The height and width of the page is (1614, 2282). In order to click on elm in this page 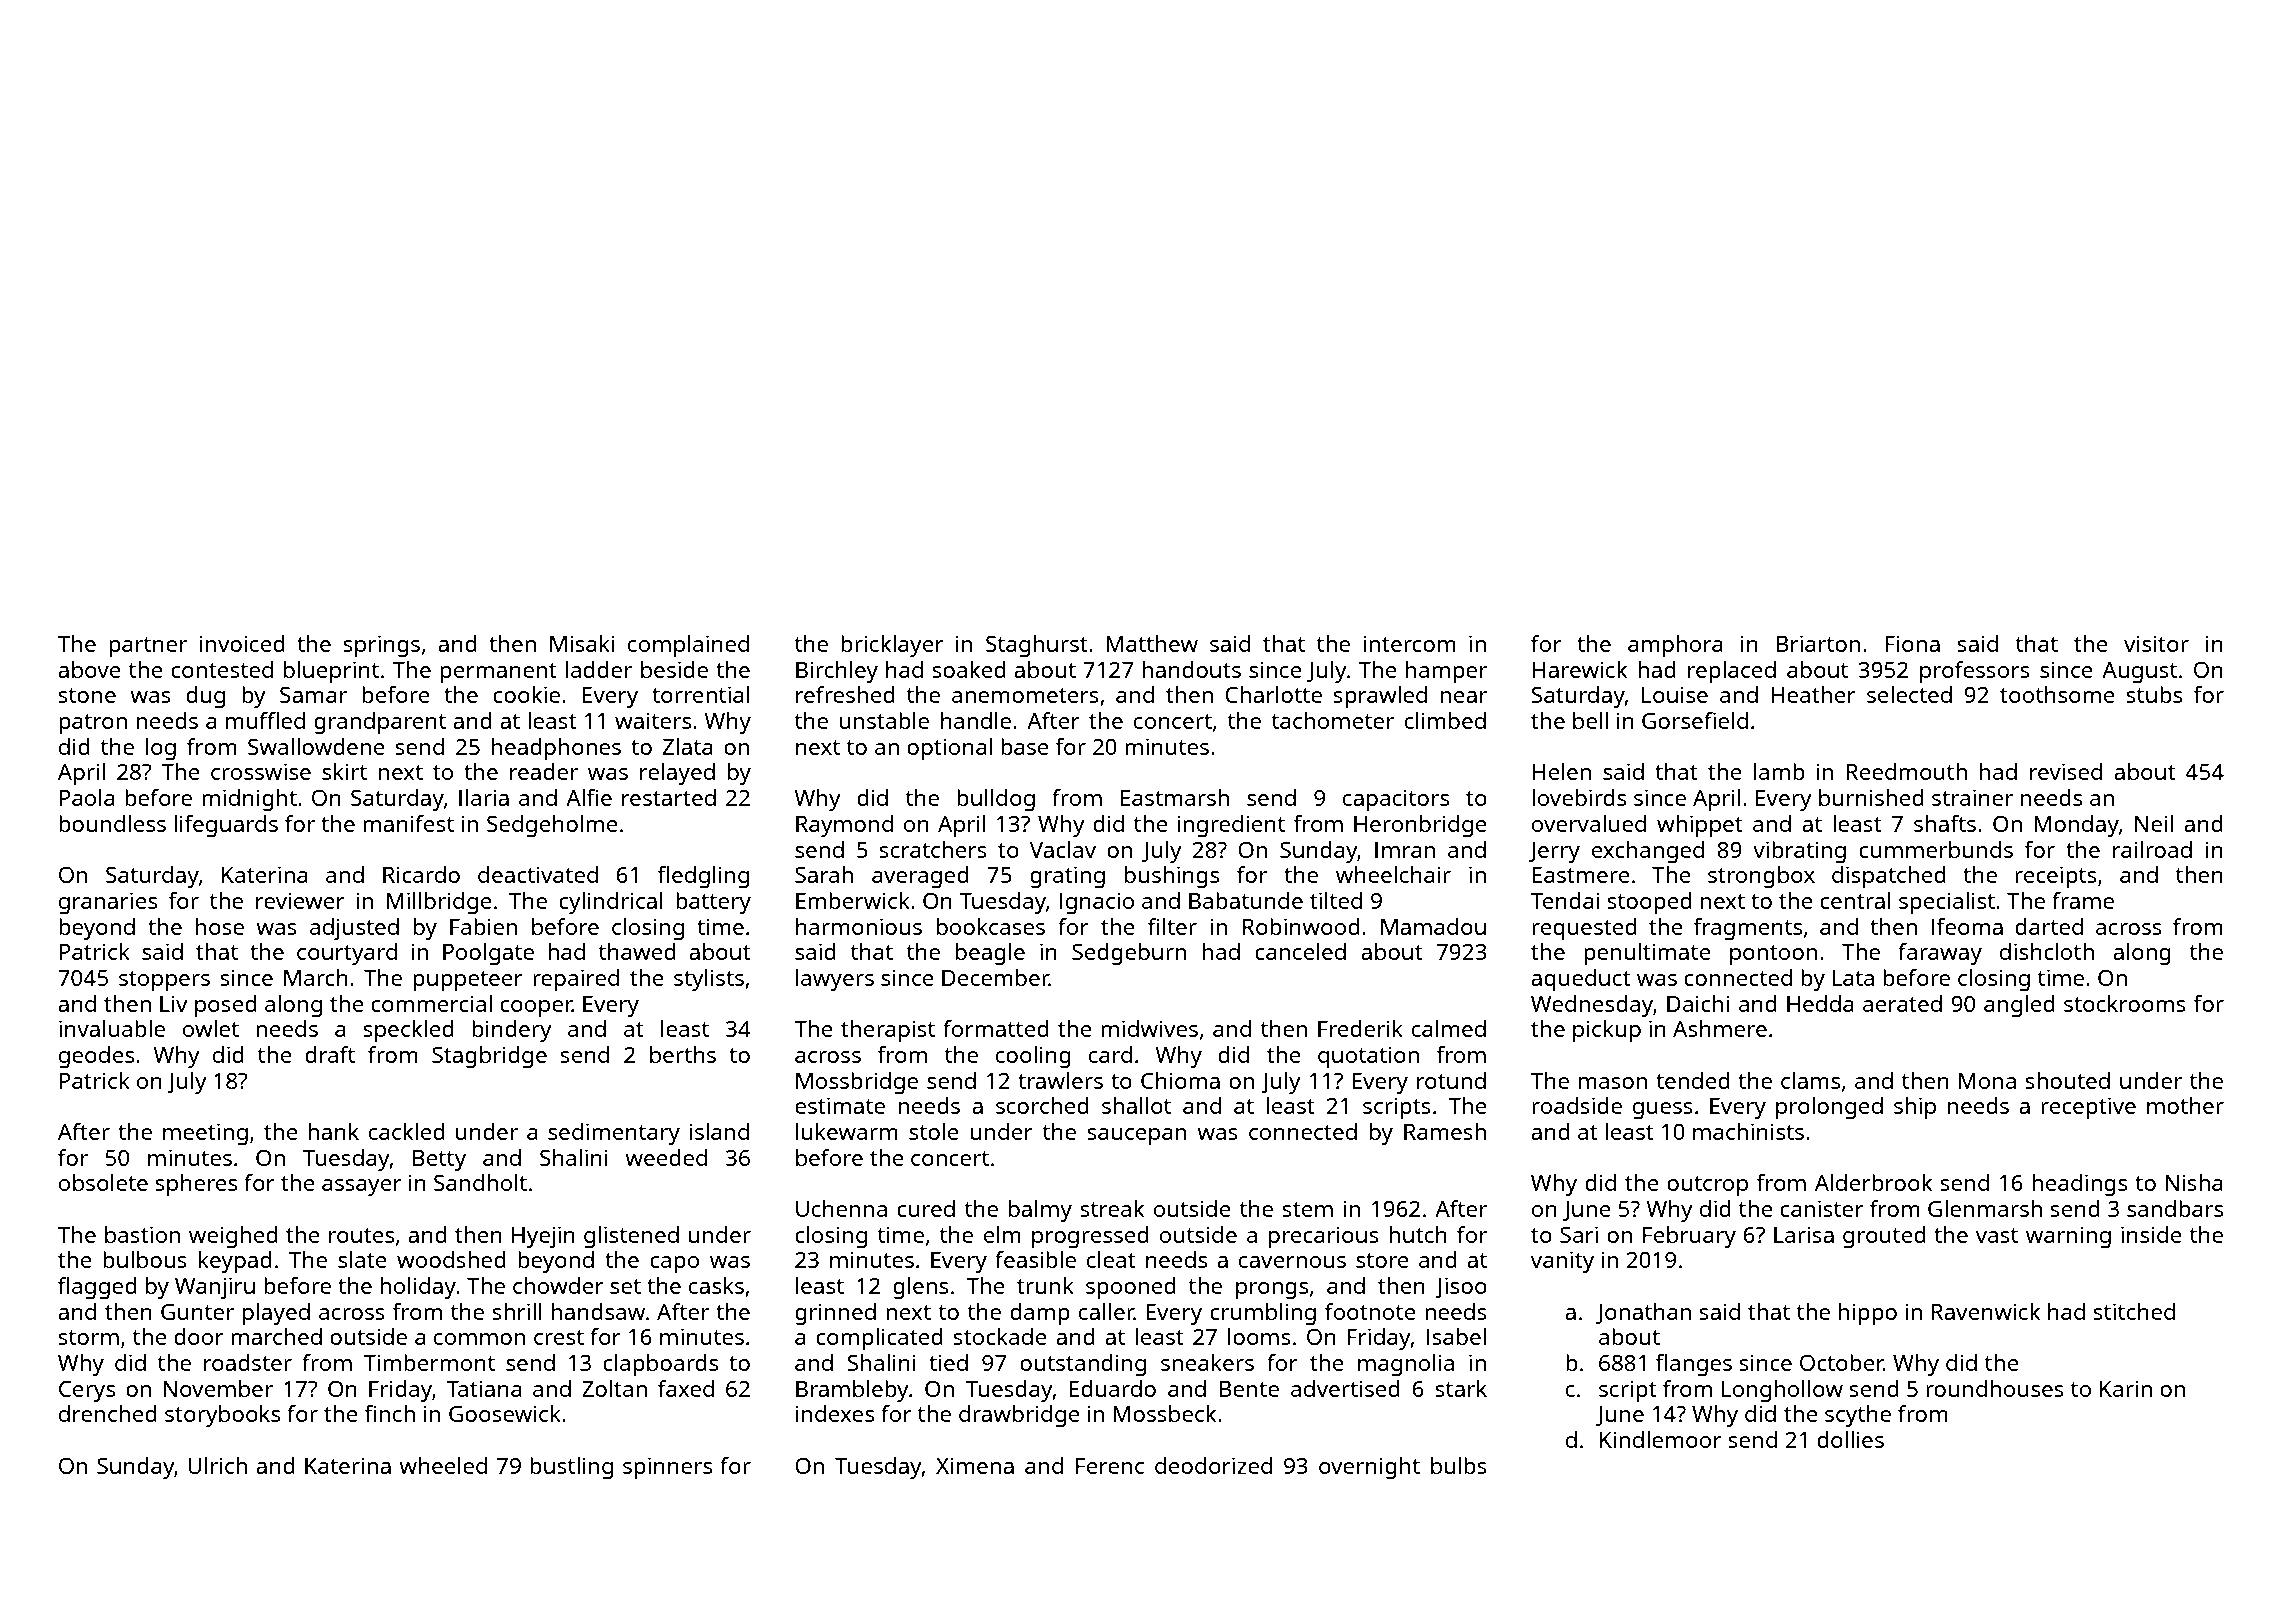, I will do `click(1002, 1234)`.
